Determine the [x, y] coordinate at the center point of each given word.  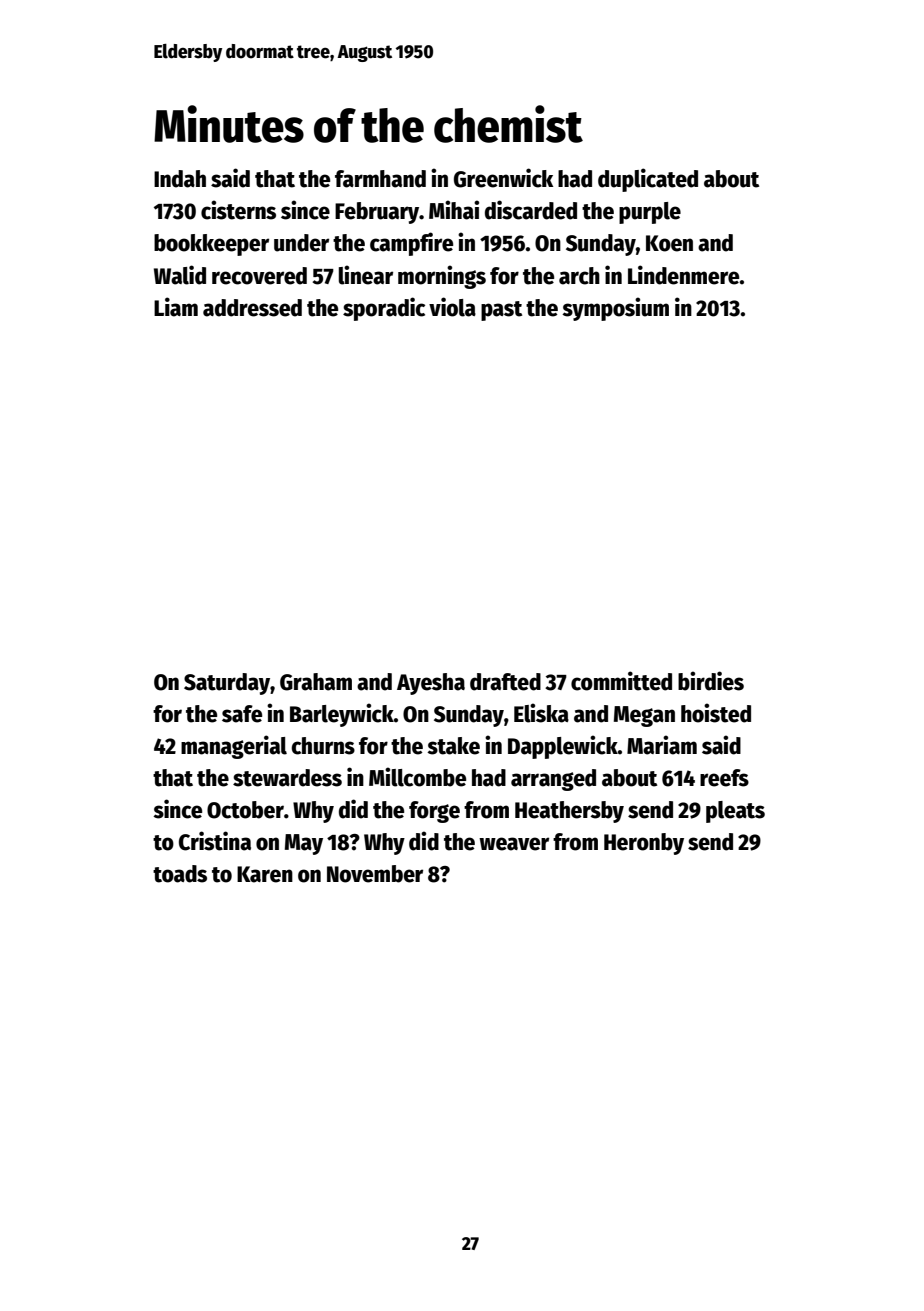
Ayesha [431, 684]
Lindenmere [684, 275]
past [501, 311]
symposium [615, 309]
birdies [711, 681]
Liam [176, 307]
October [245, 810]
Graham [316, 682]
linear [366, 275]
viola [452, 307]
